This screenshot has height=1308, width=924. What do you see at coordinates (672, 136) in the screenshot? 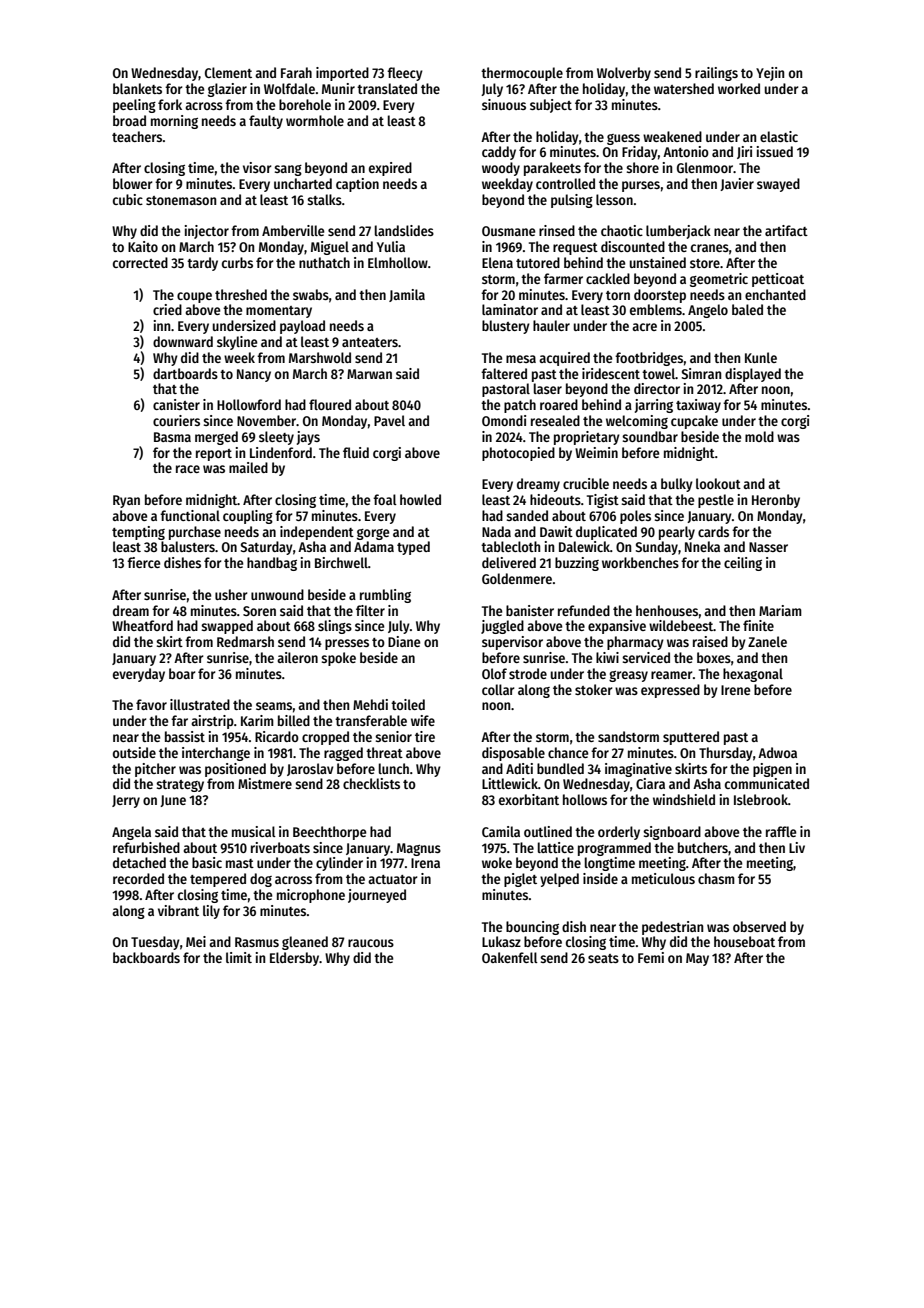
I see `weakened` at bounding box center [672, 136].
